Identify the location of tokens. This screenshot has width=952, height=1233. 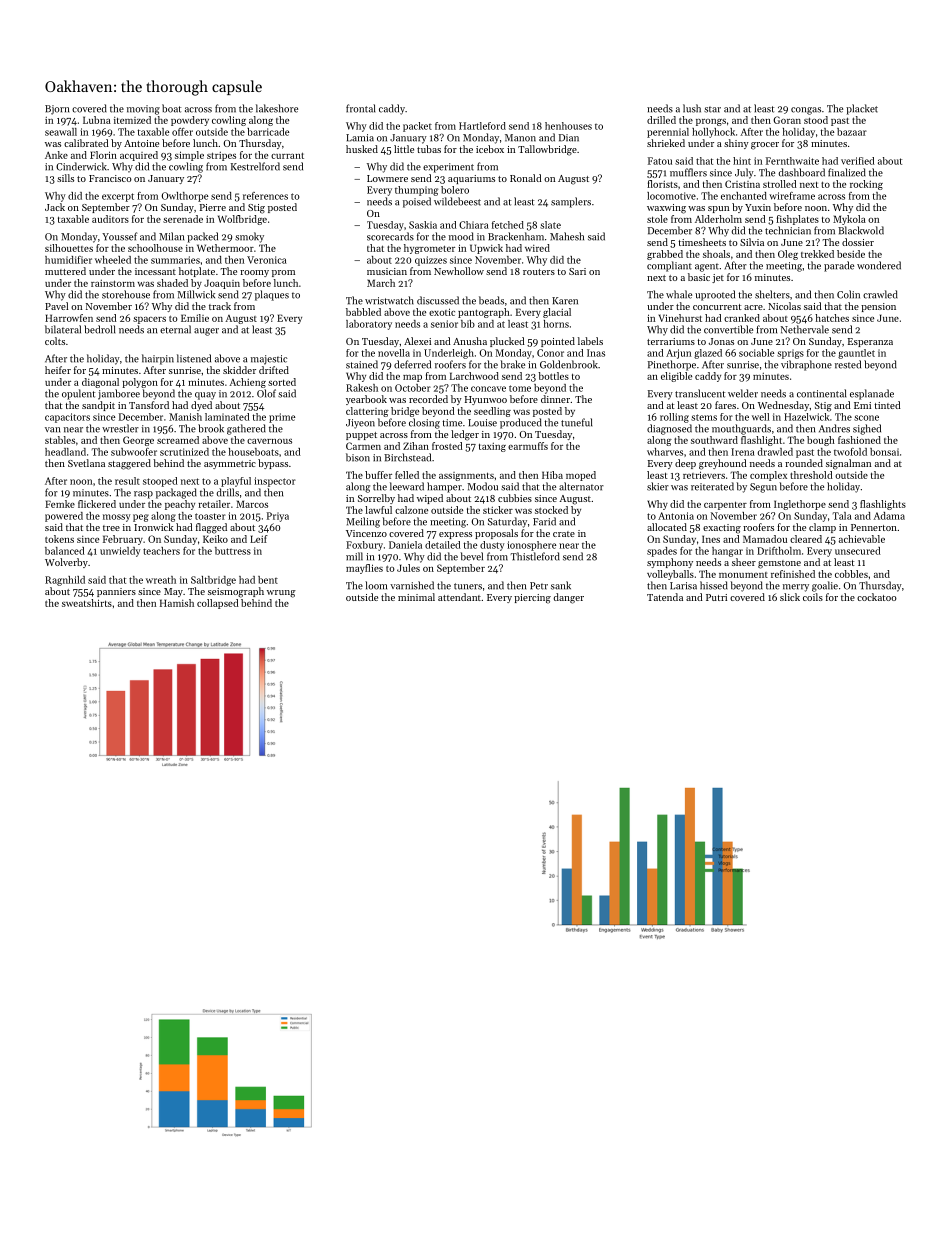
(59, 539).
